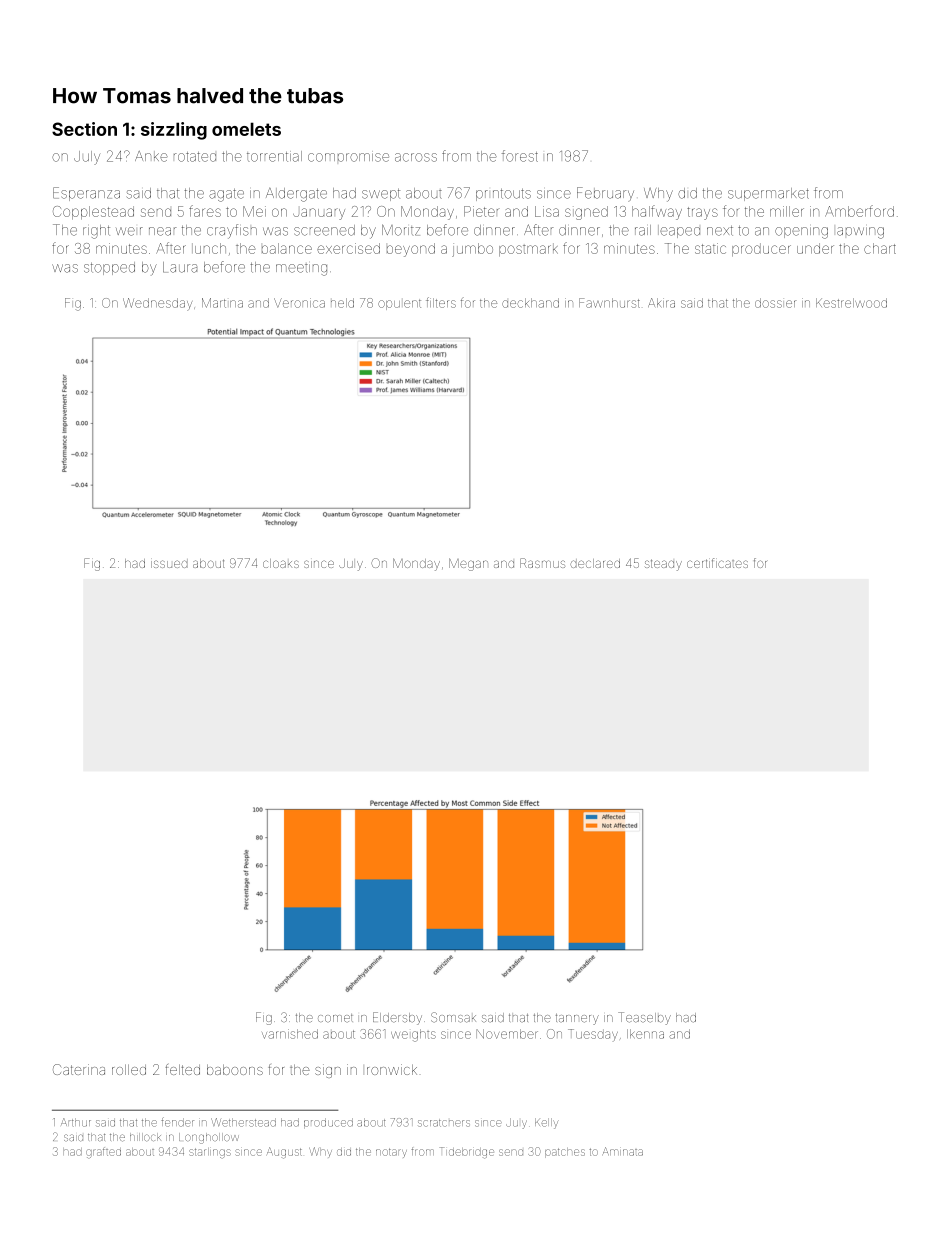  I want to click on varnished, so click(290, 1034).
